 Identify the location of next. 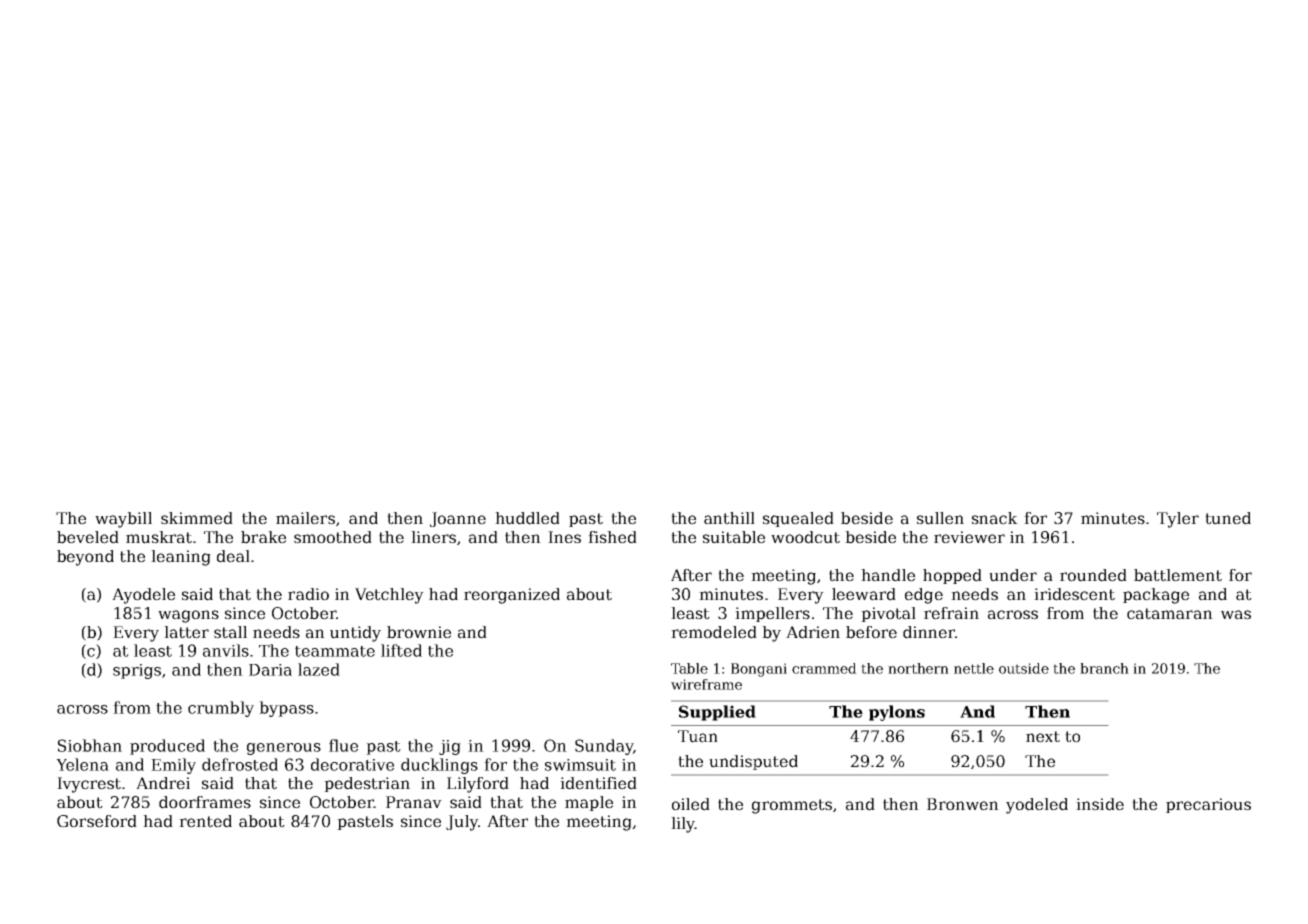
(1043, 737).
